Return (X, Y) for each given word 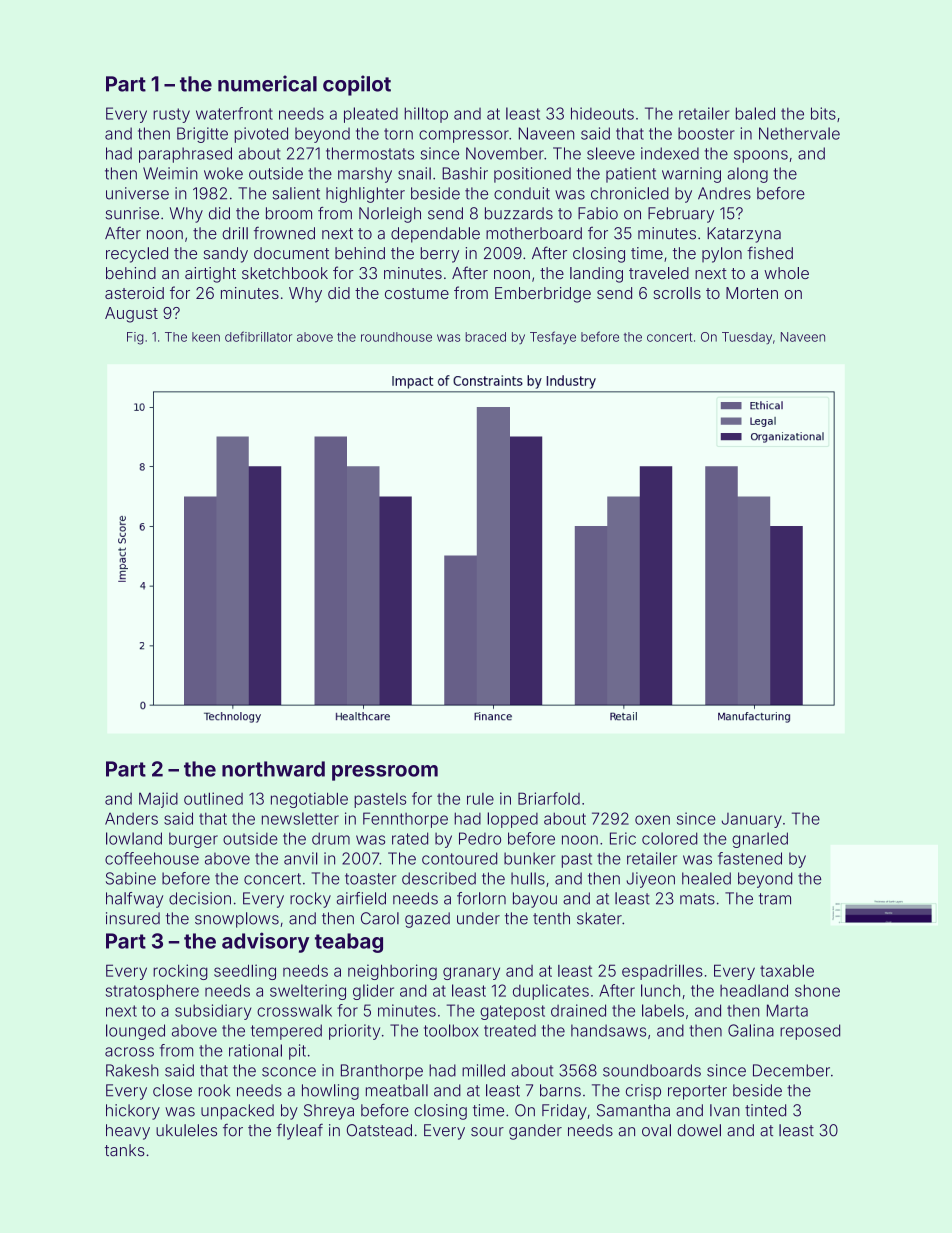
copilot (357, 85)
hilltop (426, 115)
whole (786, 273)
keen (206, 337)
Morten (752, 293)
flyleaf (299, 1131)
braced (485, 337)
